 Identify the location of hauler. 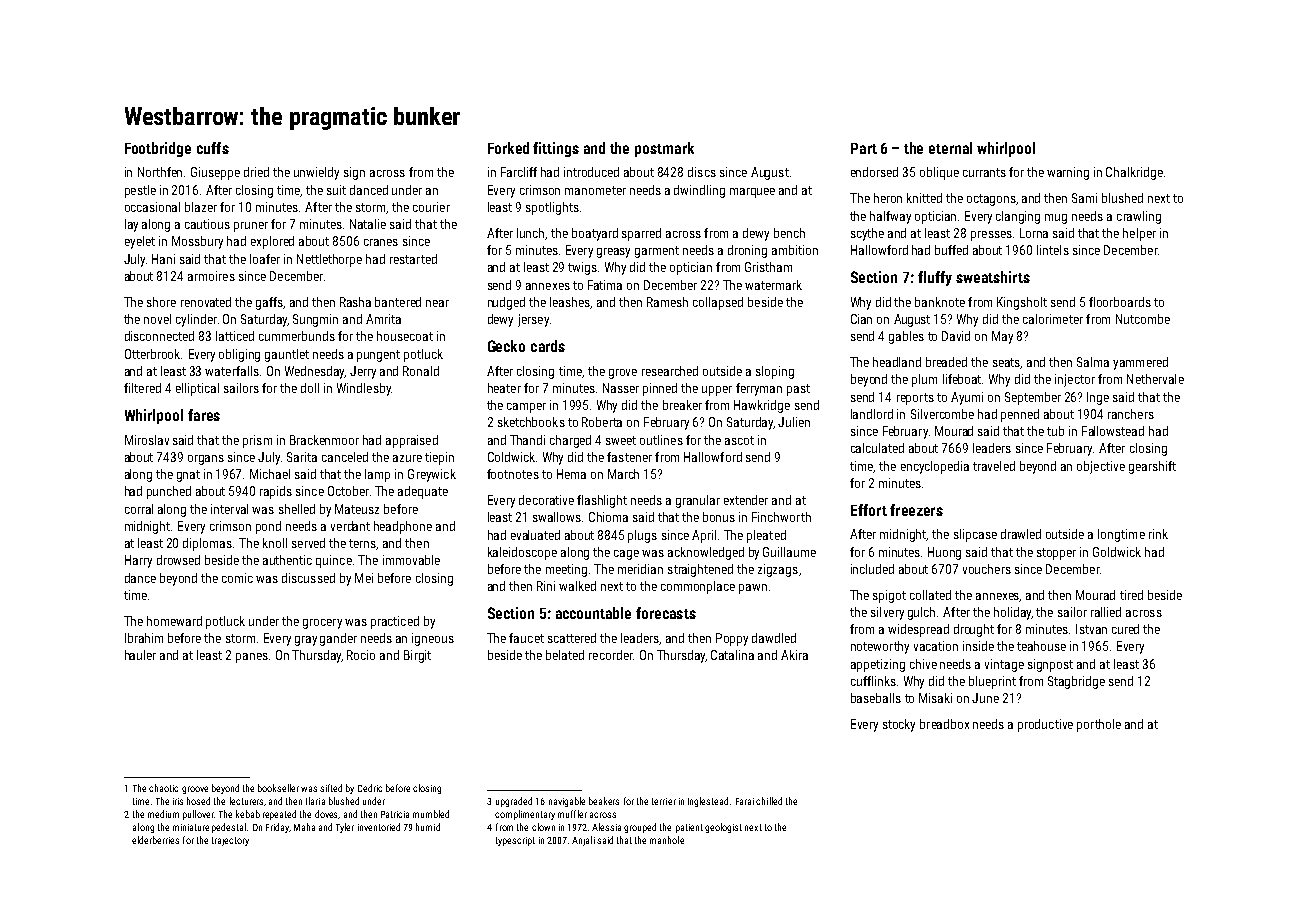
(140, 655).
